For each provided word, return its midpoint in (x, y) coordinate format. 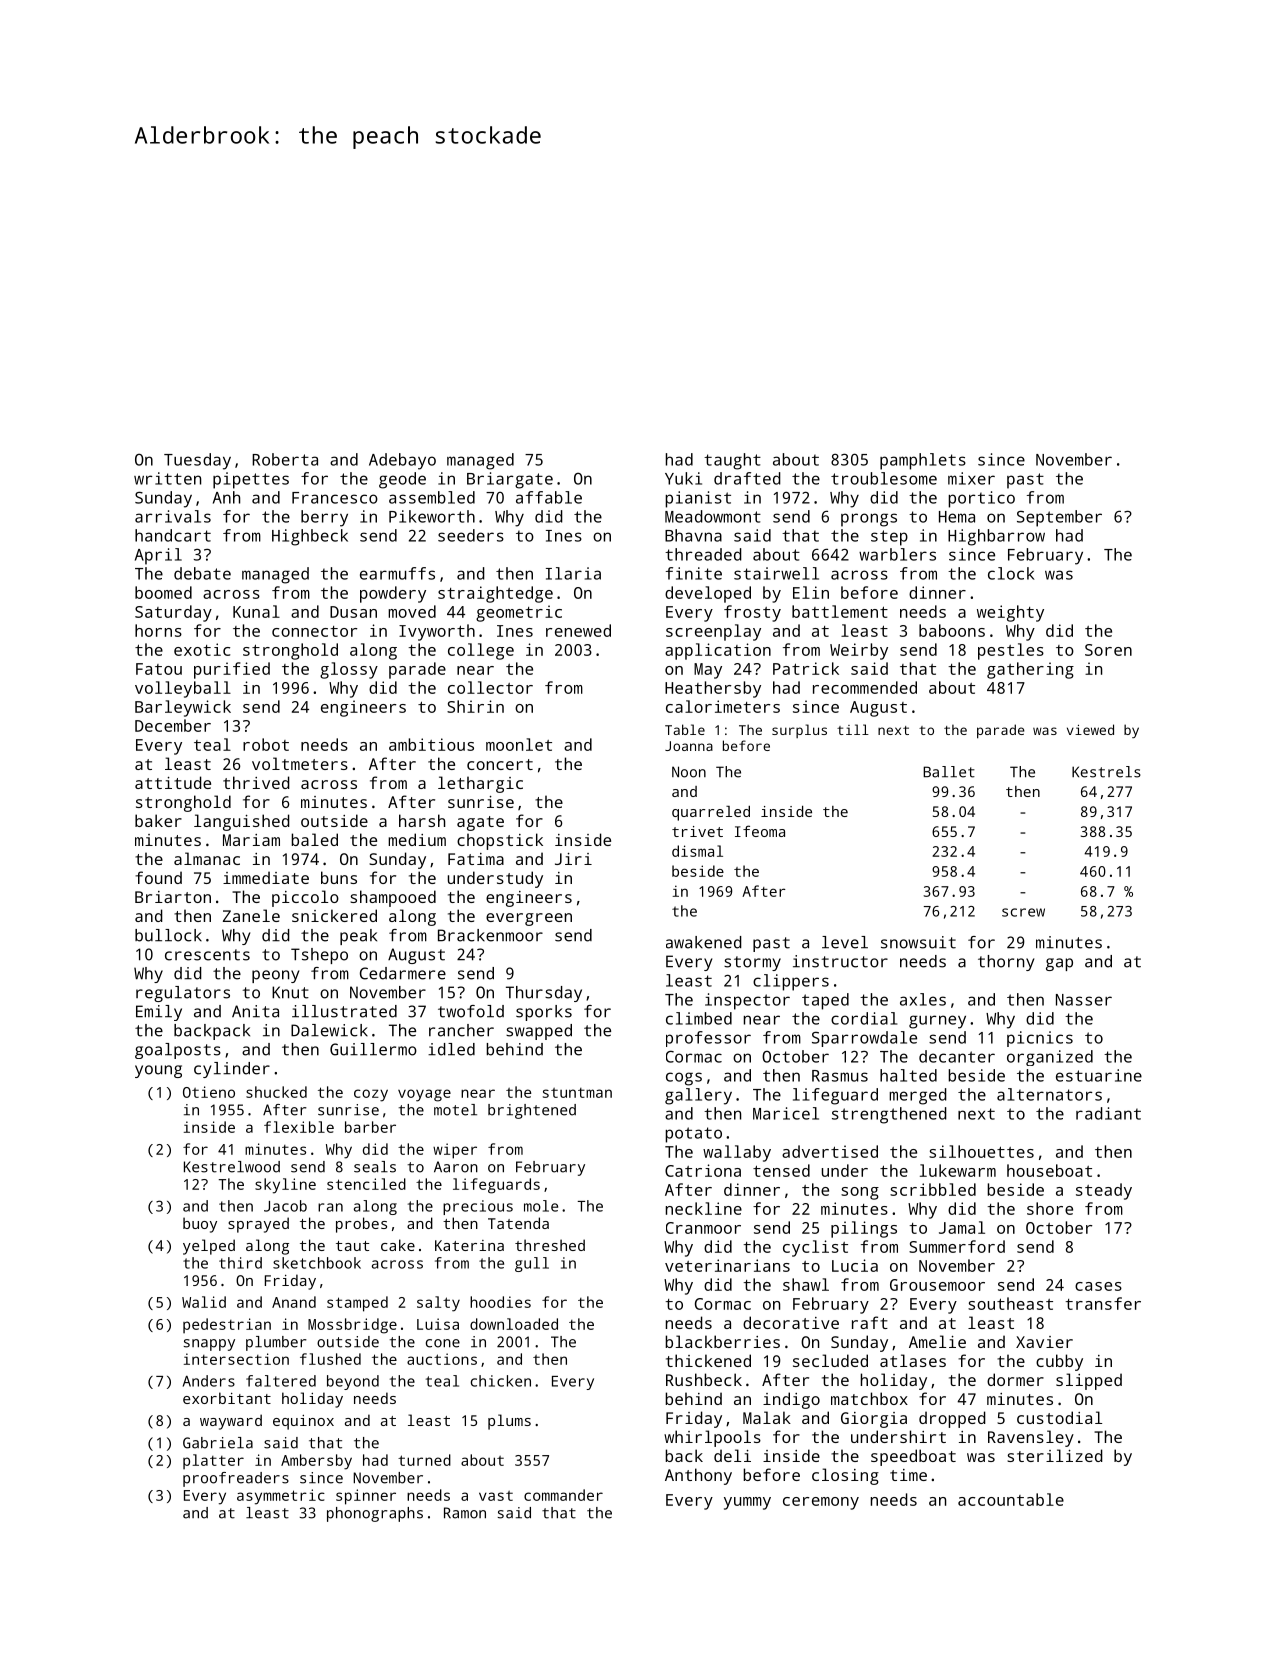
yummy (747, 1503)
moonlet (519, 744)
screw (1023, 912)
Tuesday (197, 461)
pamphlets (923, 461)
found (158, 877)
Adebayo (402, 461)
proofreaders (236, 1479)
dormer (1015, 1379)
